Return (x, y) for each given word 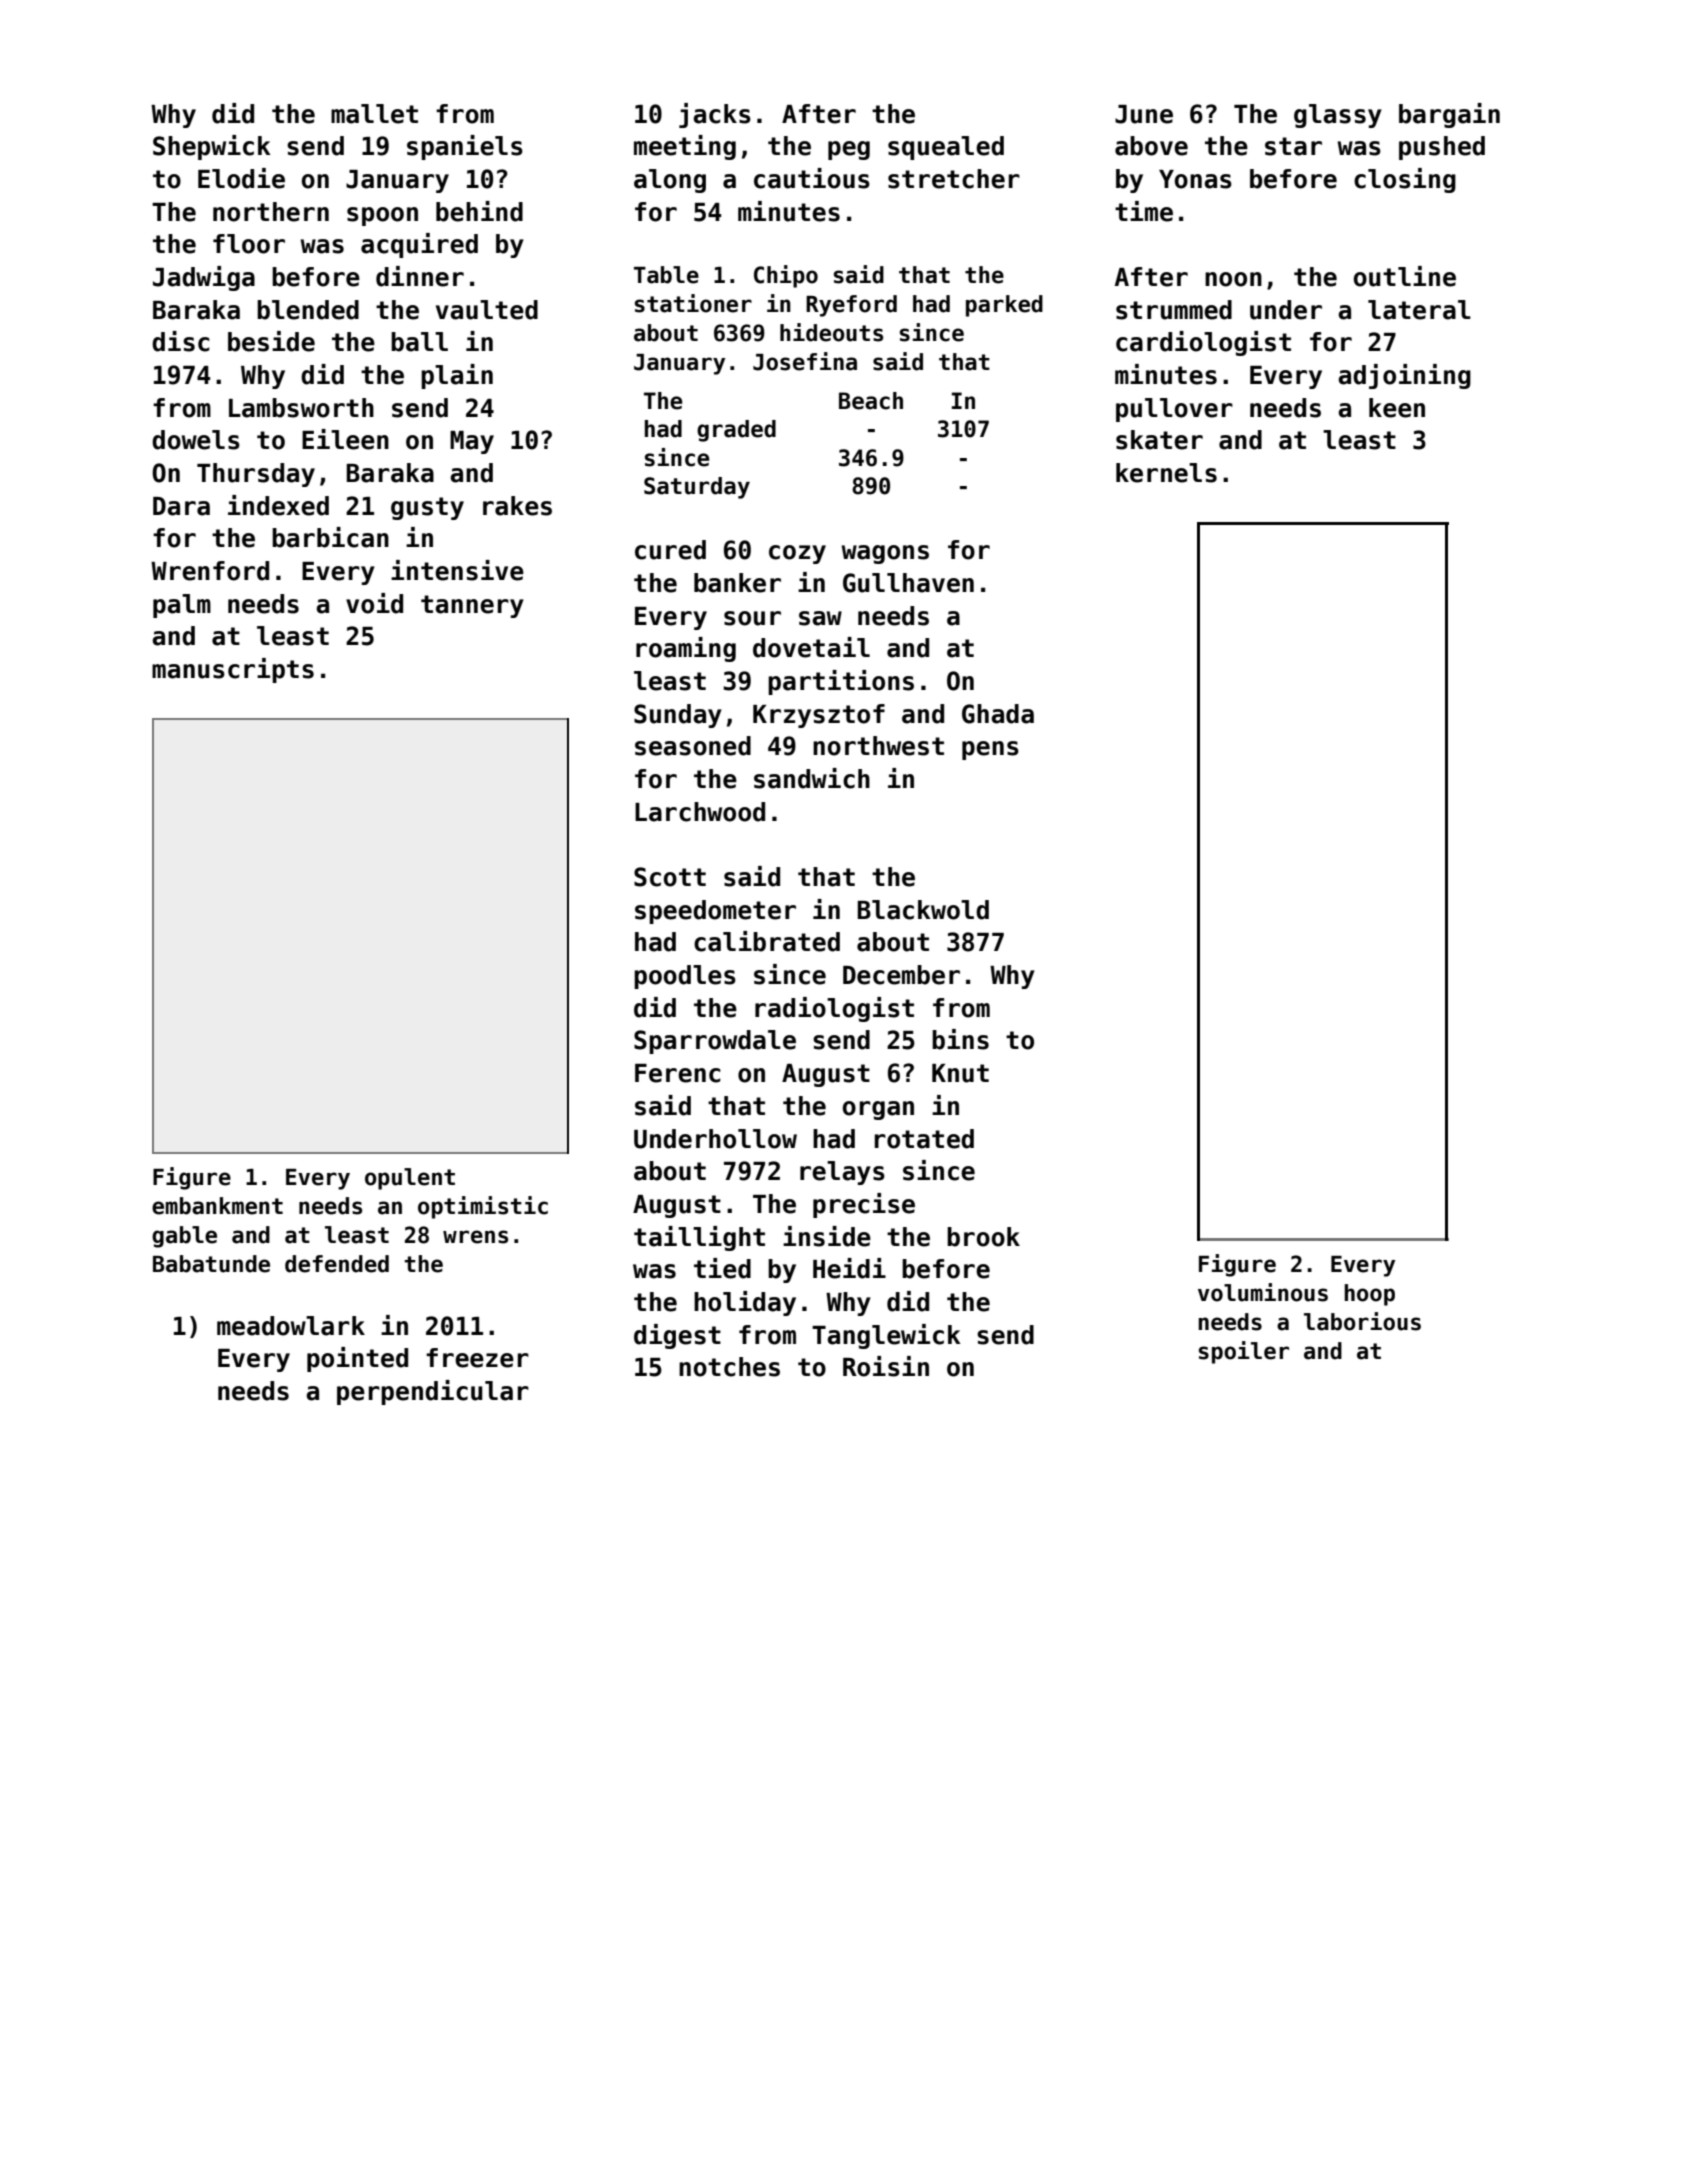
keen (1397, 408)
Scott (670, 877)
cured (670, 550)
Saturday (697, 488)
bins (960, 1039)
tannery (472, 606)
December (901, 975)
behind (479, 211)
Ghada (998, 714)
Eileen (345, 439)
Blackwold (923, 910)
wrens (475, 1237)
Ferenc (678, 1073)
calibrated (767, 941)
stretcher (954, 179)
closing (1405, 180)
